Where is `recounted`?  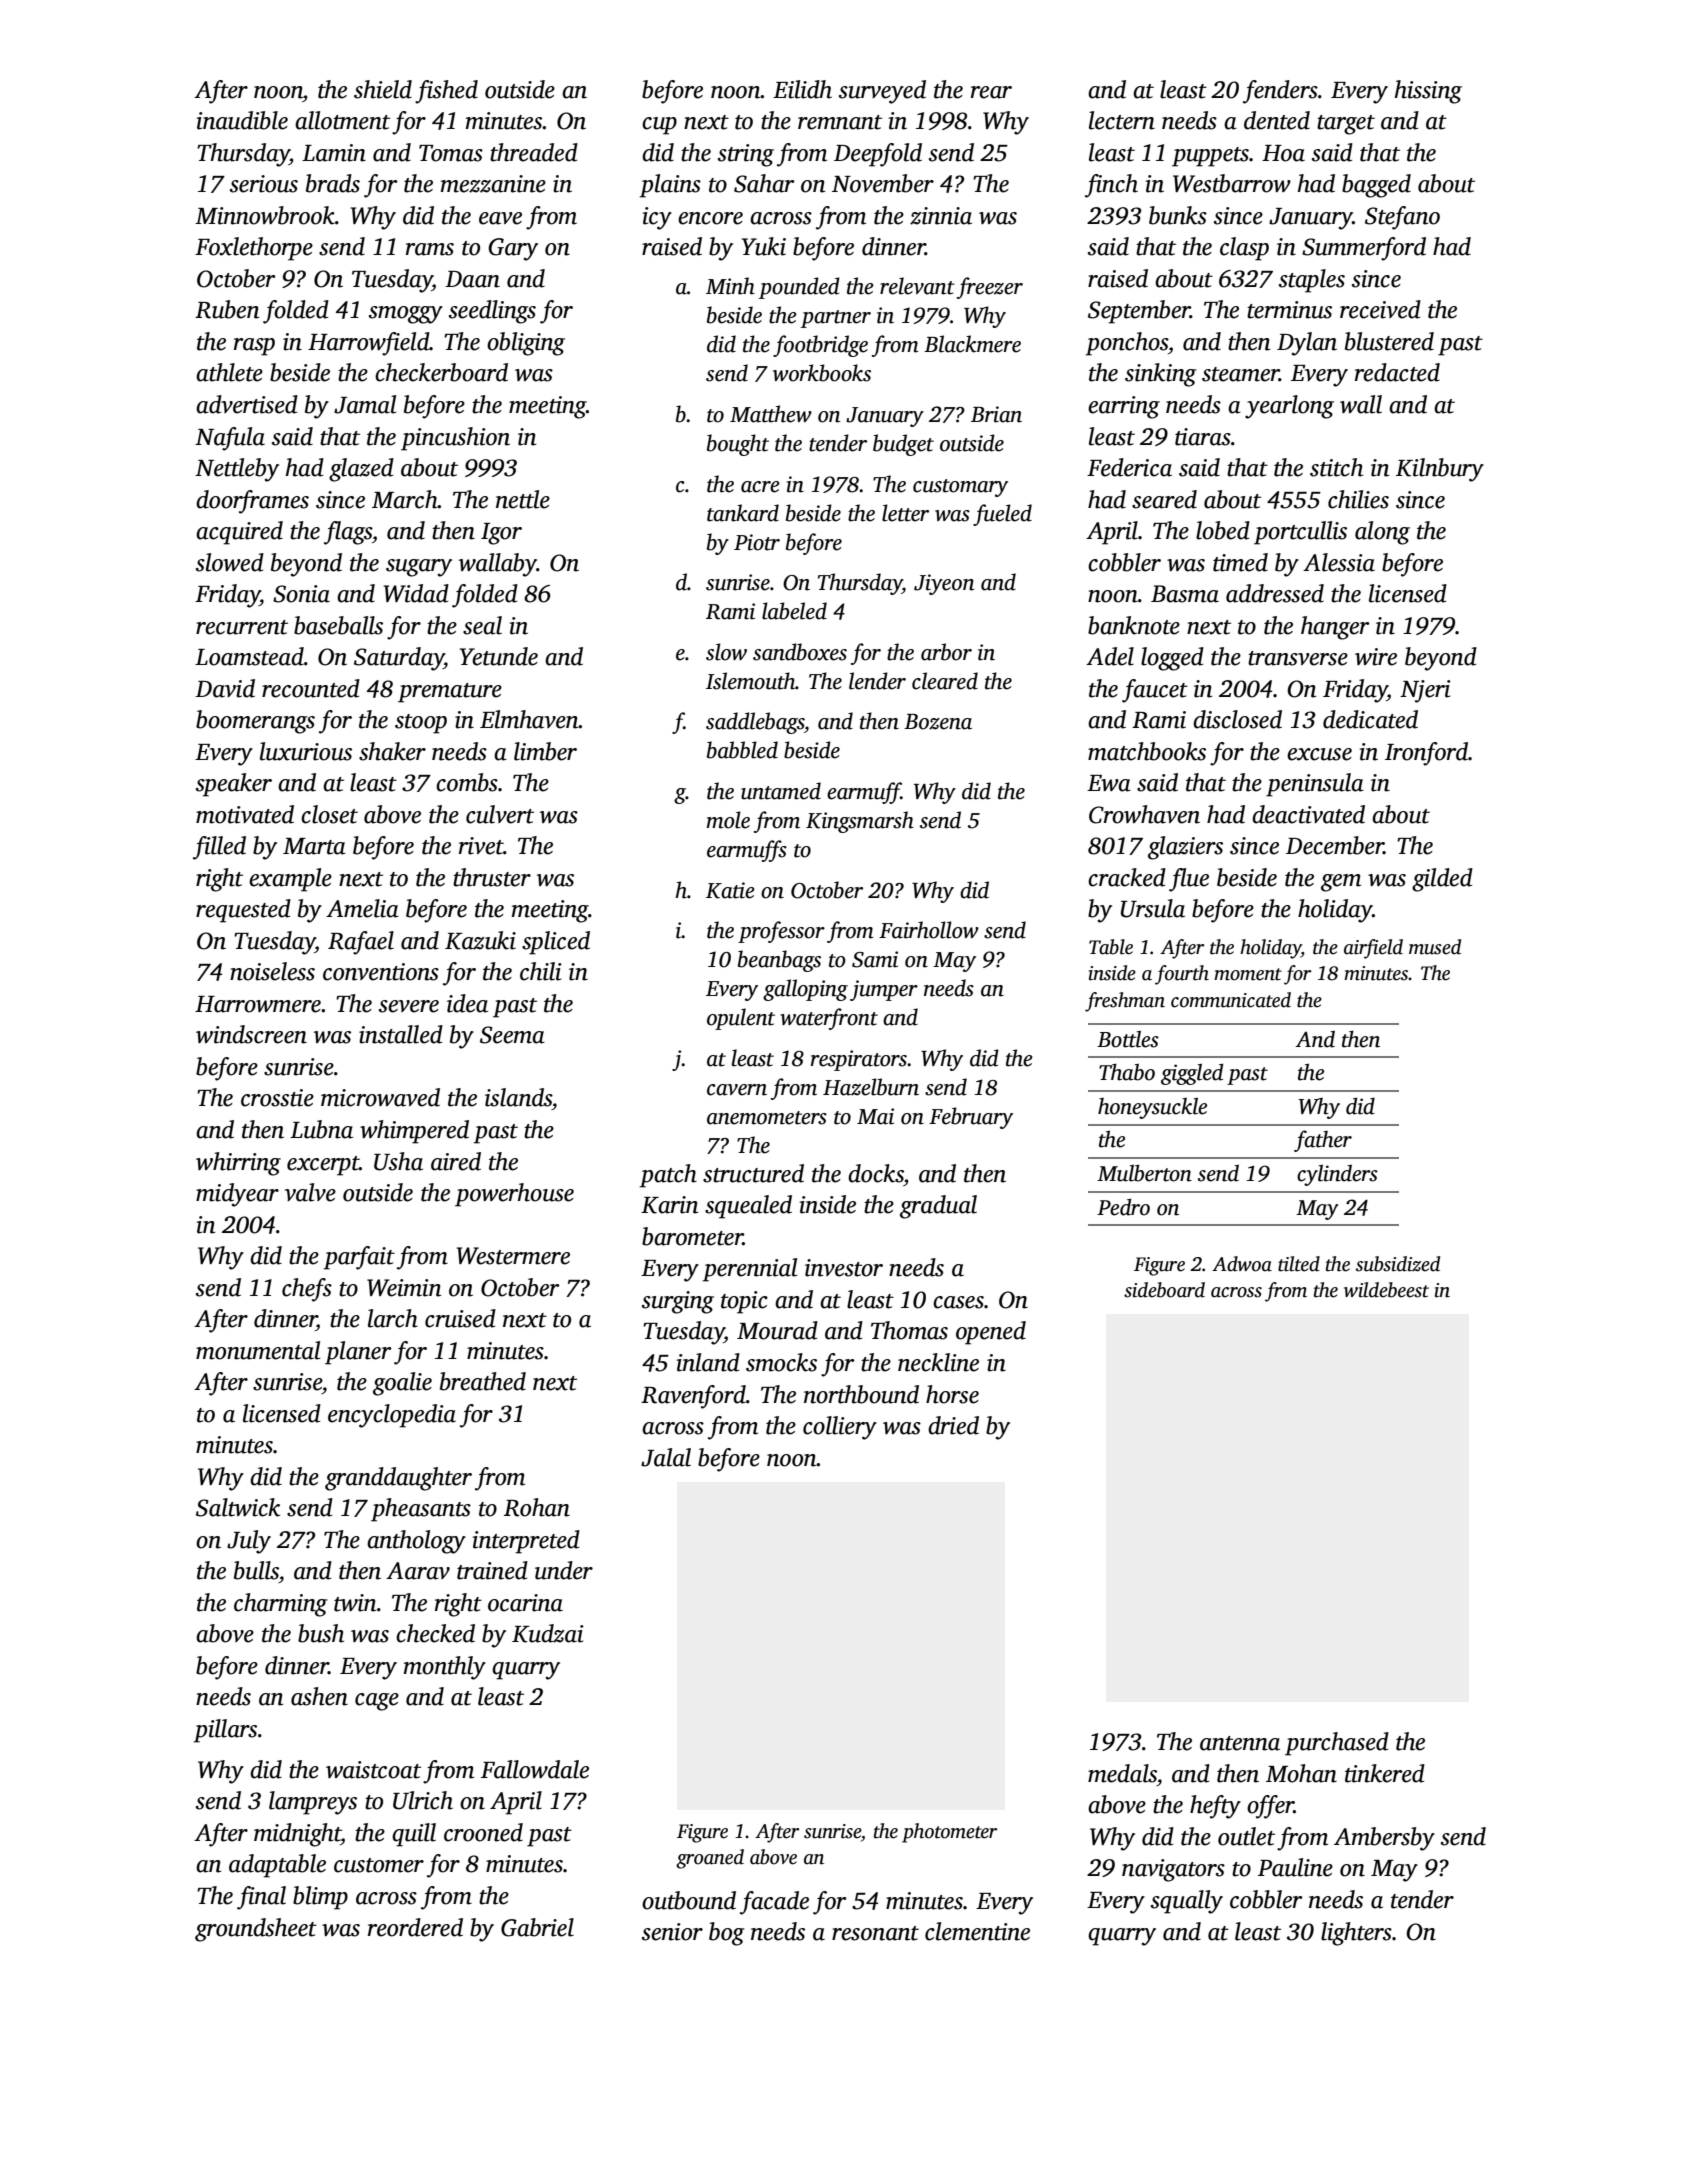
recounted is located at coordinates (311, 688).
